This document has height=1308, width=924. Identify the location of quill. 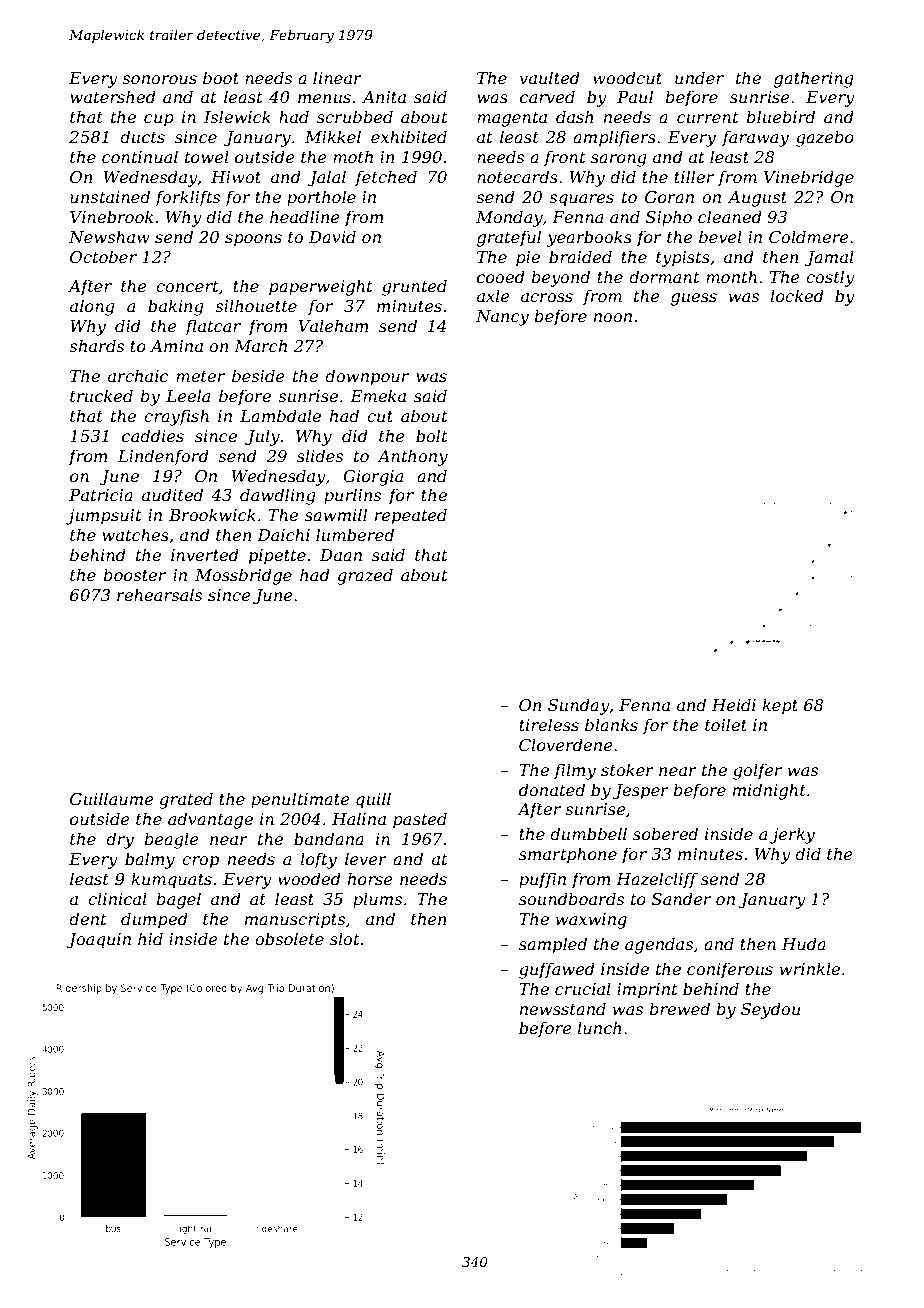
(373, 800).
